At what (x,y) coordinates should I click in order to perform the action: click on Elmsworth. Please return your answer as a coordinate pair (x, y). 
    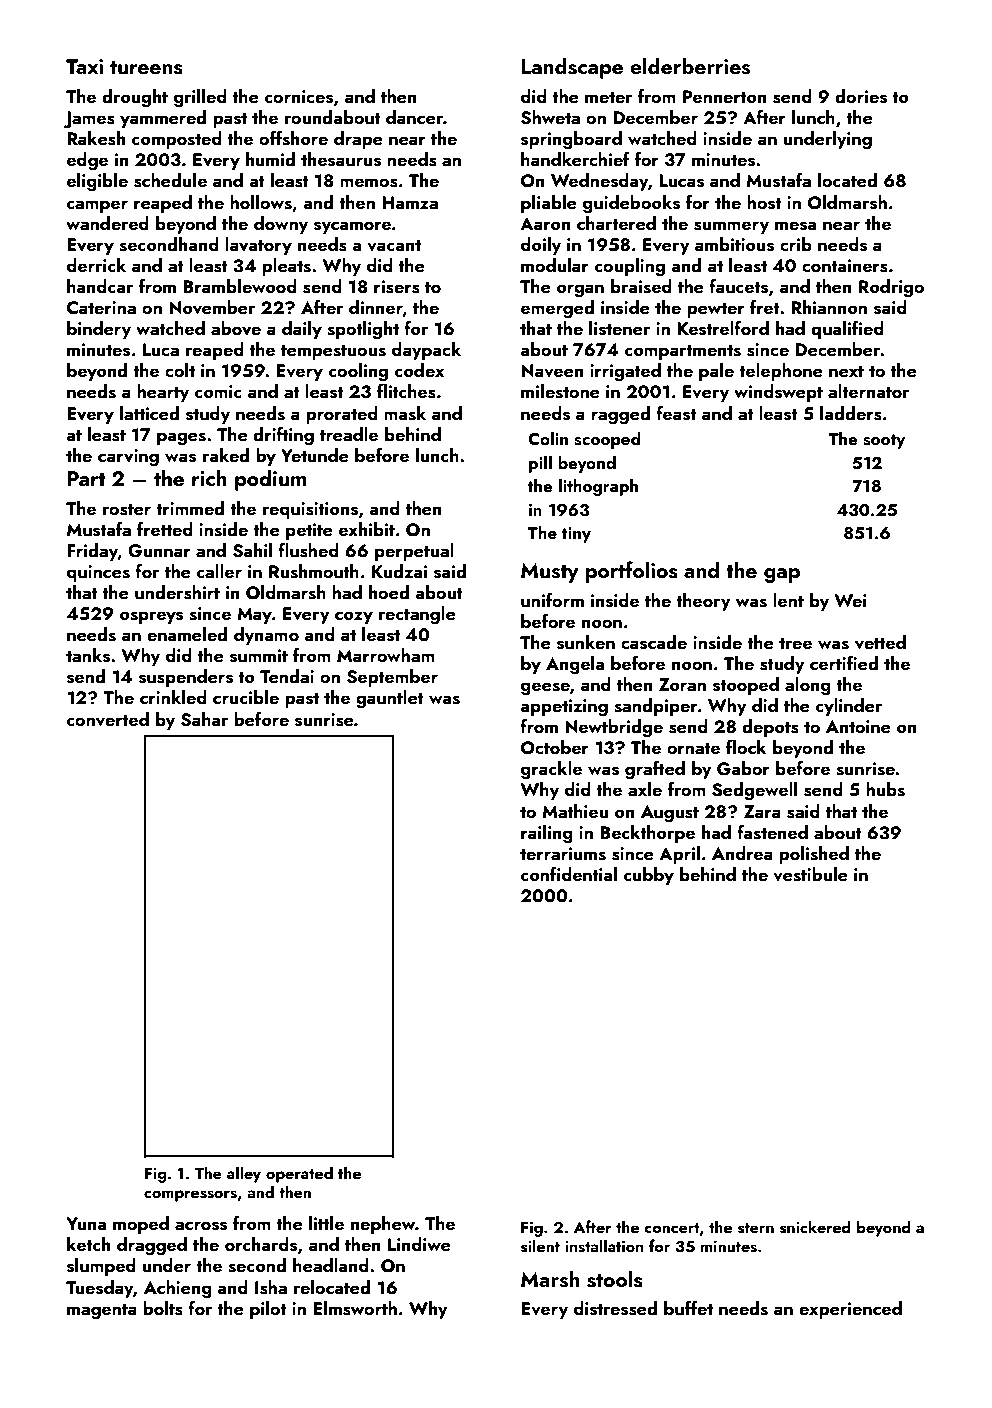
    Looking at the image, I should click on (355, 1308).
